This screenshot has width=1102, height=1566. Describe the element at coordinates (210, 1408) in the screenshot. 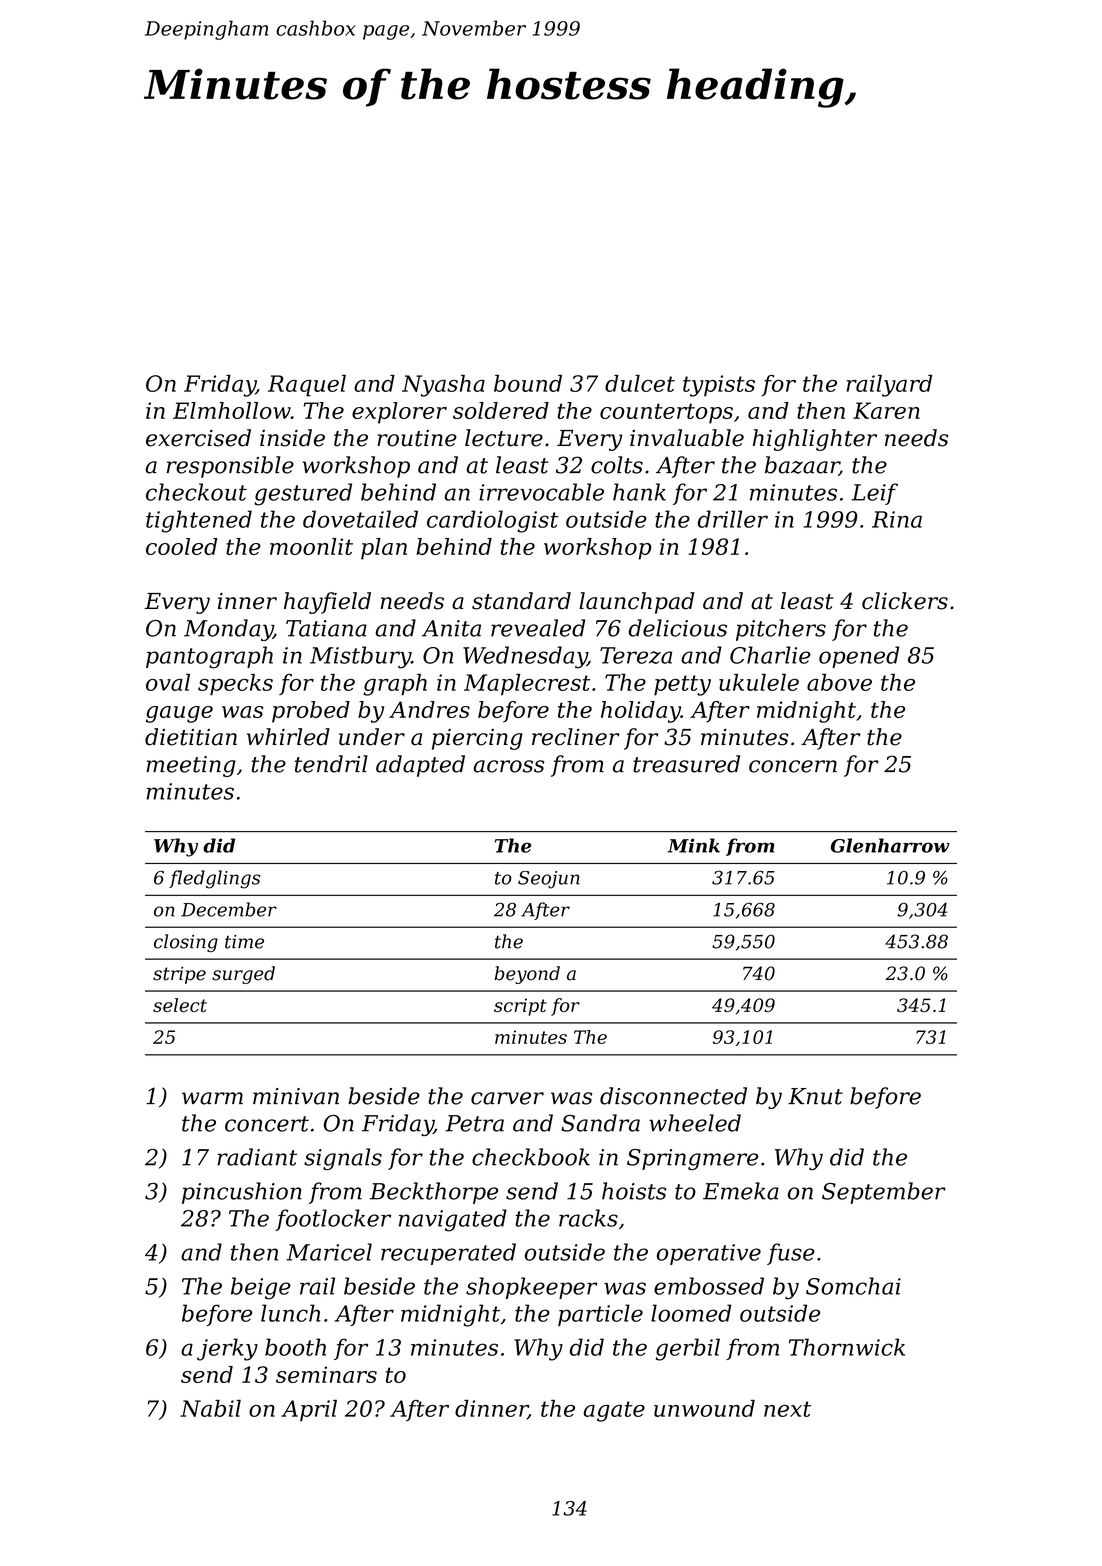

I see `Nabil` at that location.
